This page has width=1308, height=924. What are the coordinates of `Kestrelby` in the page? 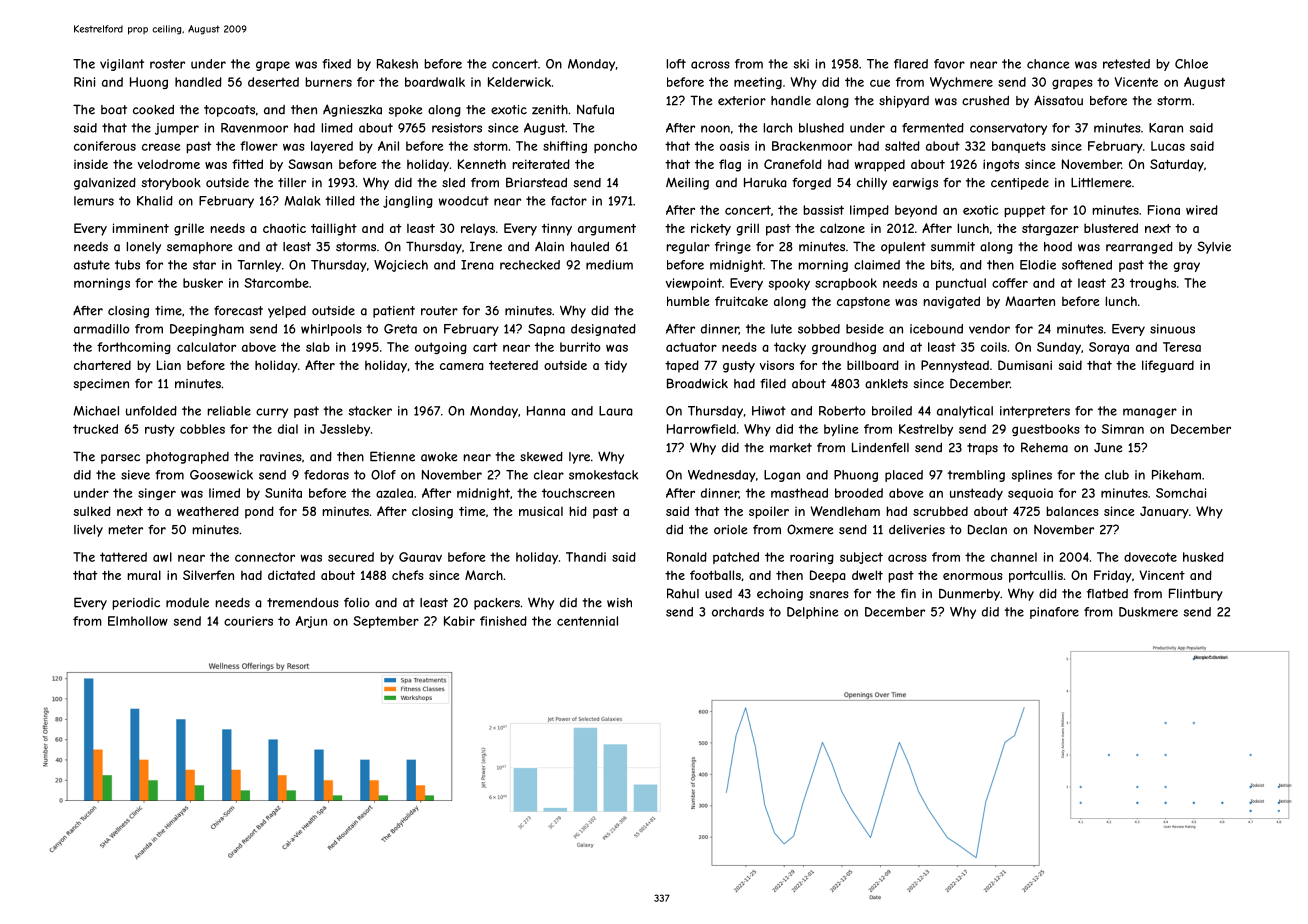 It's located at (926, 430).
